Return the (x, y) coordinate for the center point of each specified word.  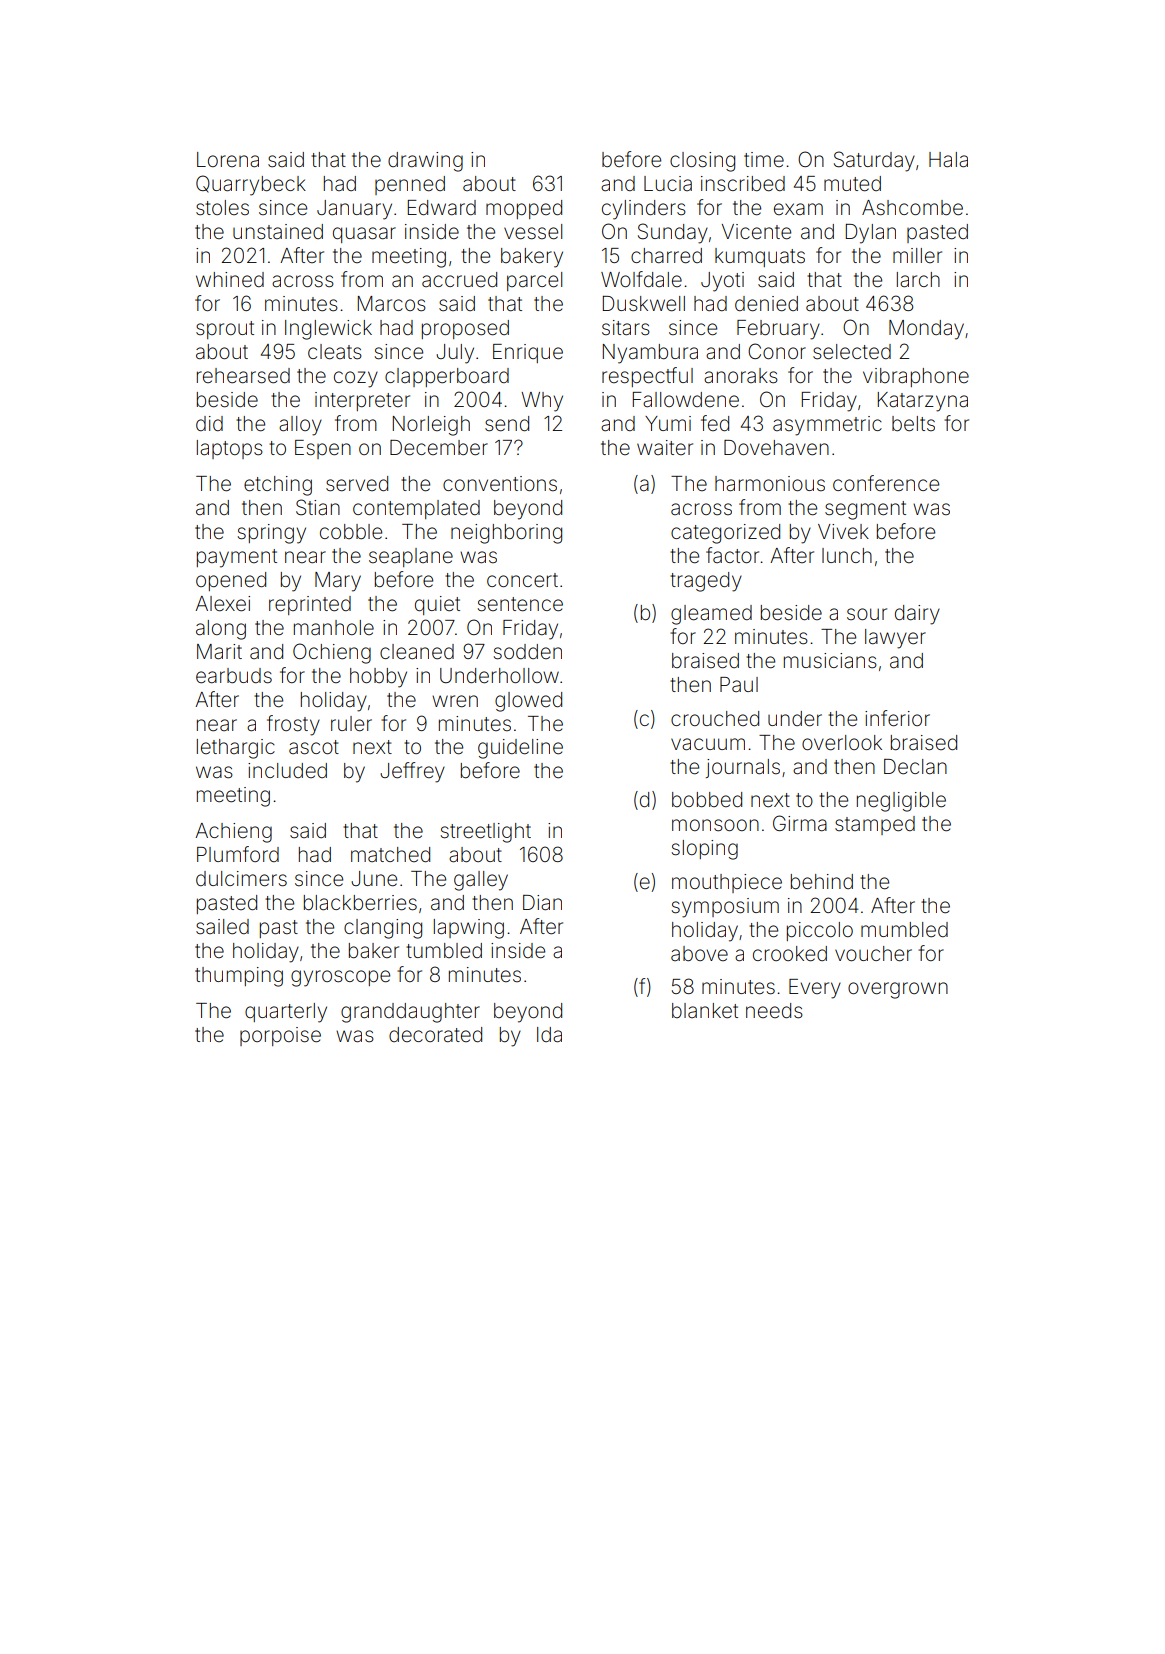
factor (732, 555)
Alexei (222, 604)
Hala (948, 159)
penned (410, 185)
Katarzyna (923, 402)
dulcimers (241, 879)
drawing (425, 162)
